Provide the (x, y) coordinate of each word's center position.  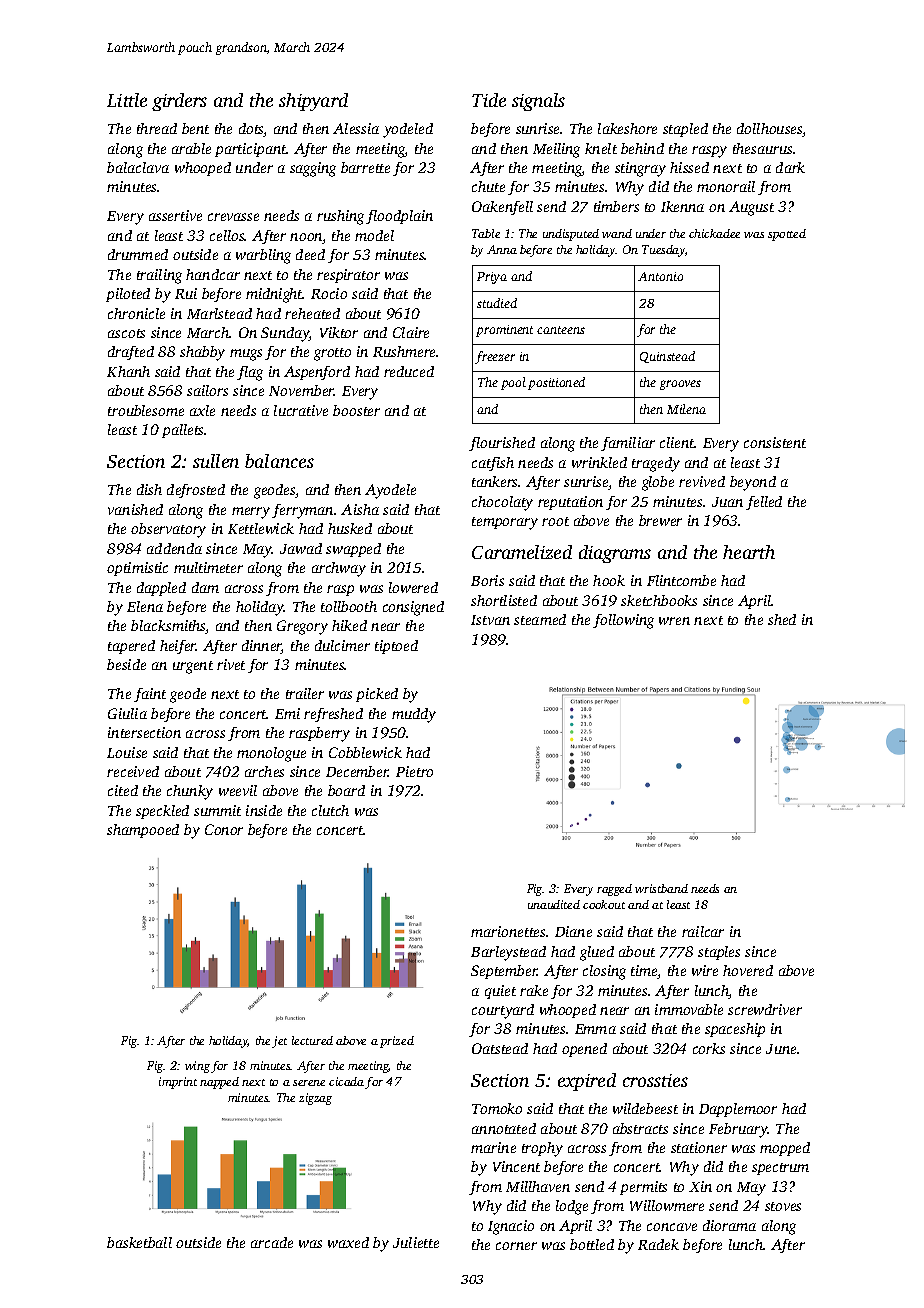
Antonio (660, 276)
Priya (492, 278)
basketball (139, 1242)
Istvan (490, 620)
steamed (540, 619)
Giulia (127, 713)
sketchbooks (659, 600)
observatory (168, 530)
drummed (138, 254)
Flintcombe (681, 580)
